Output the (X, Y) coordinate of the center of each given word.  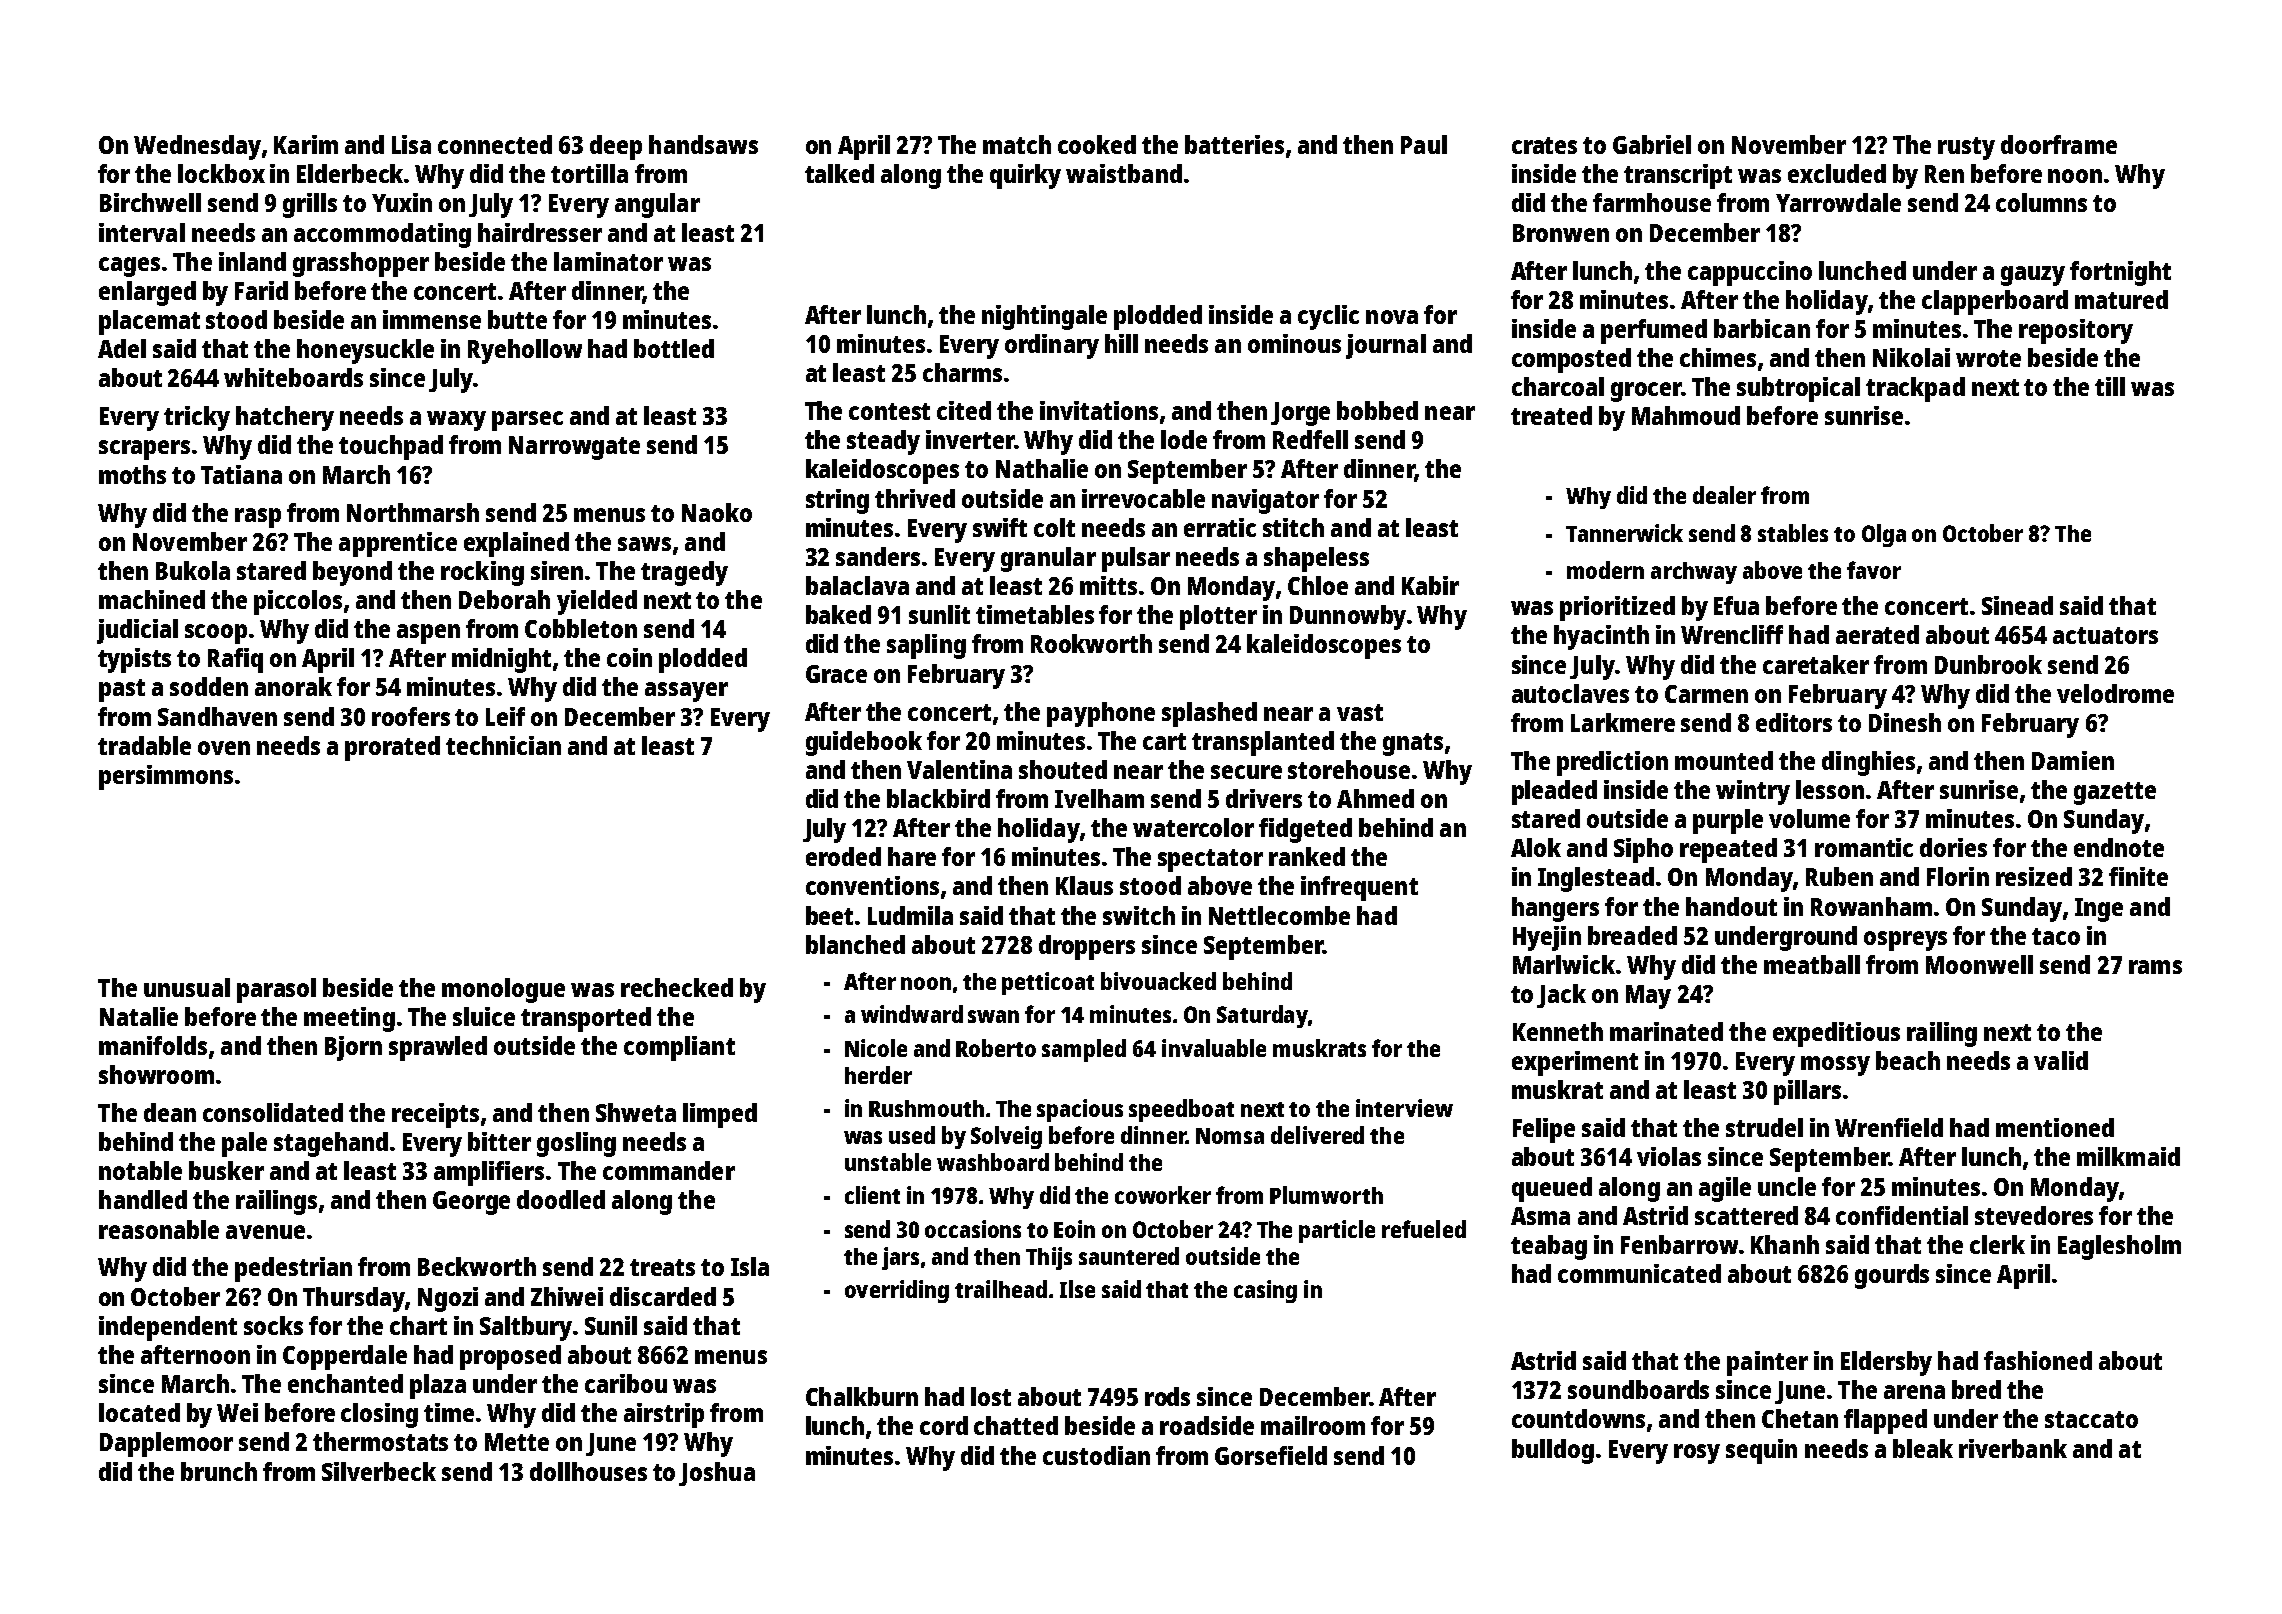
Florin (1958, 876)
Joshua (717, 1474)
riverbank (2013, 1448)
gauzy (2033, 276)
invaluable (1214, 1048)
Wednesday (197, 147)
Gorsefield (1271, 1455)
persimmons (166, 777)
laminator (608, 261)
